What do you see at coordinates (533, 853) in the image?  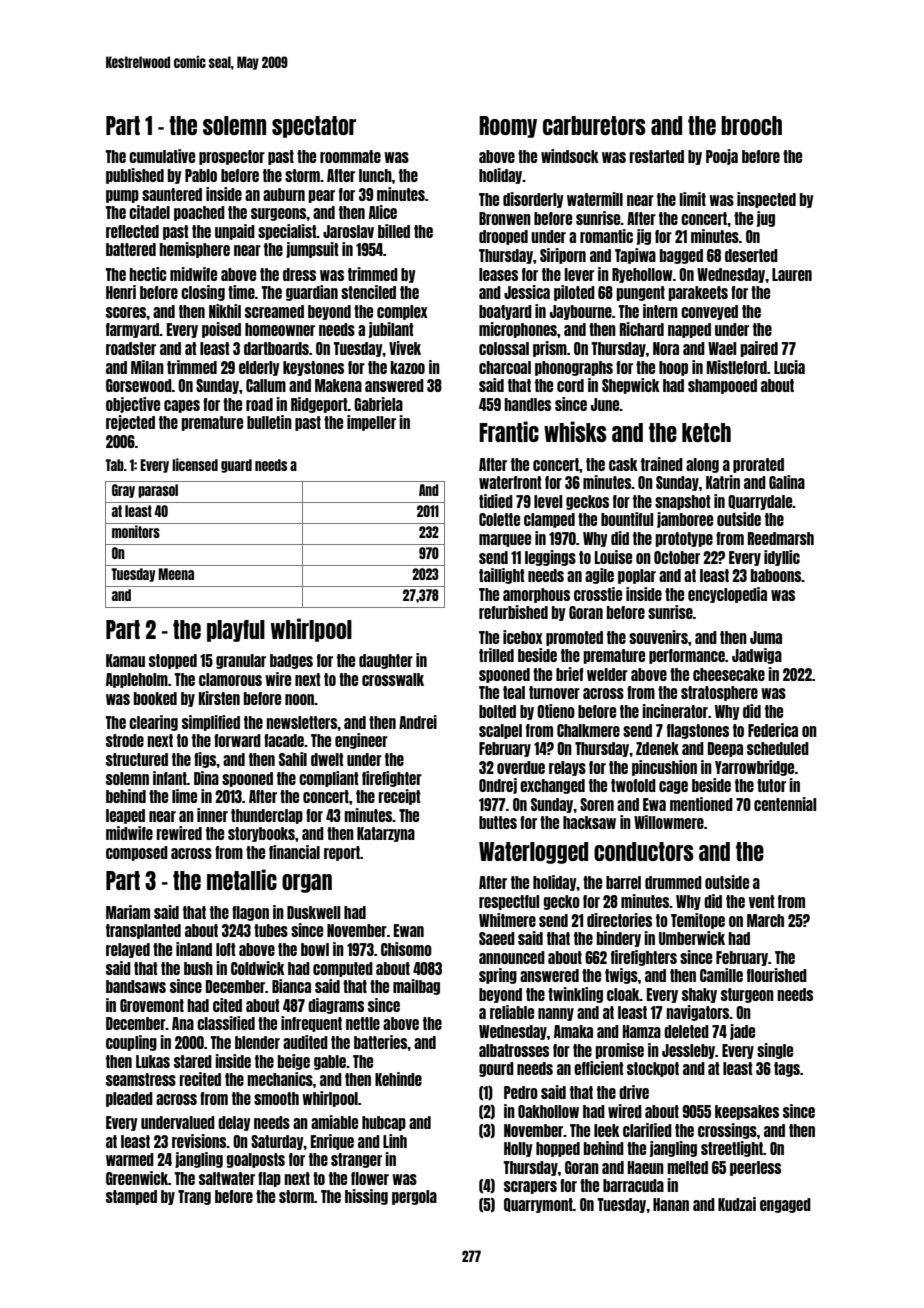 I see `Waterlogged` at bounding box center [533, 853].
